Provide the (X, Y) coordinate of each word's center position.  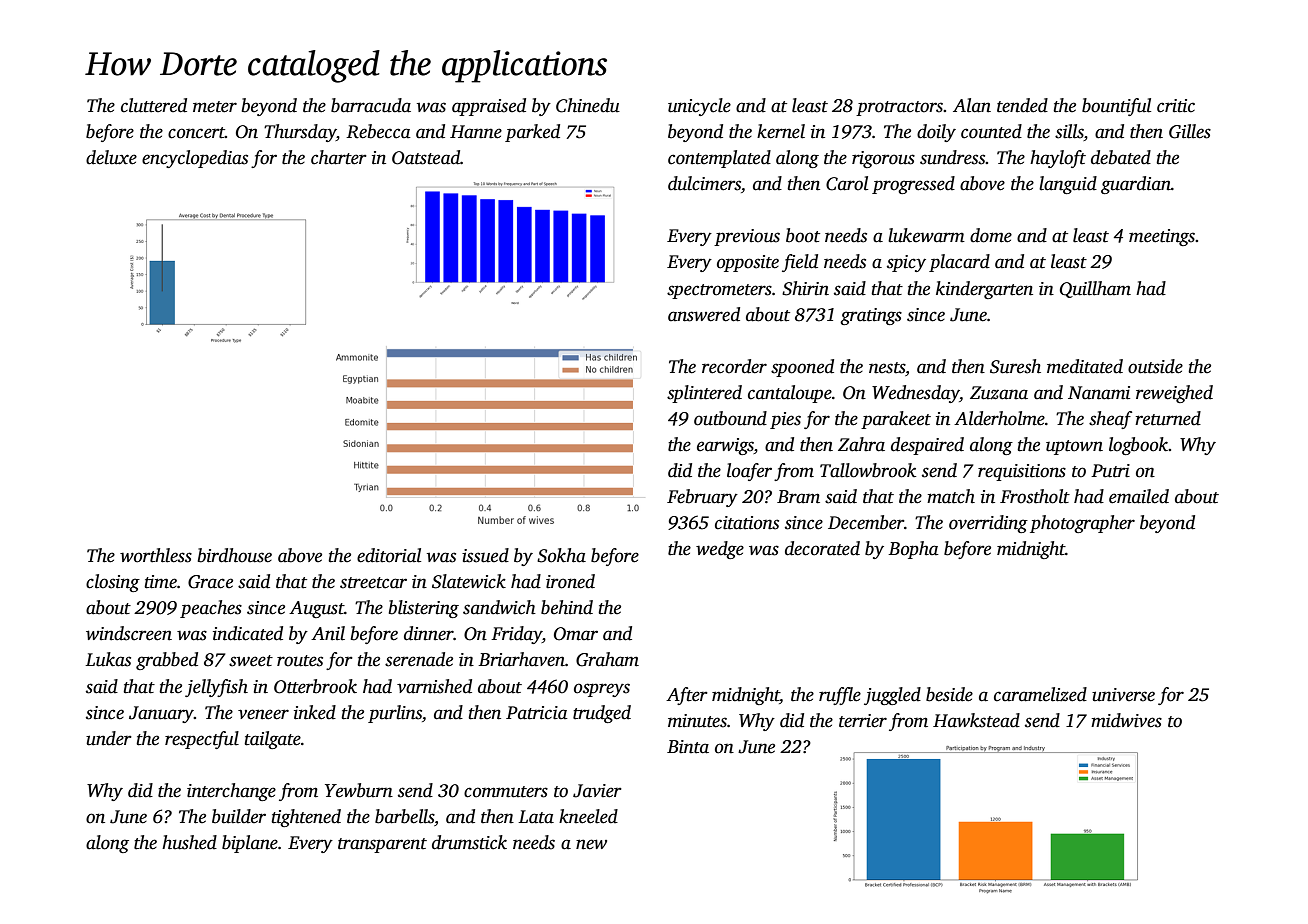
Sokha (561, 555)
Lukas (108, 659)
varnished (434, 686)
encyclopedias (195, 159)
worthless (156, 555)
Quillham (1095, 289)
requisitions (1022, 472)
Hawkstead (976, 720)
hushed (189, 842)
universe (1123, 695)
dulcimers (704, 183)
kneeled (588, 816)
